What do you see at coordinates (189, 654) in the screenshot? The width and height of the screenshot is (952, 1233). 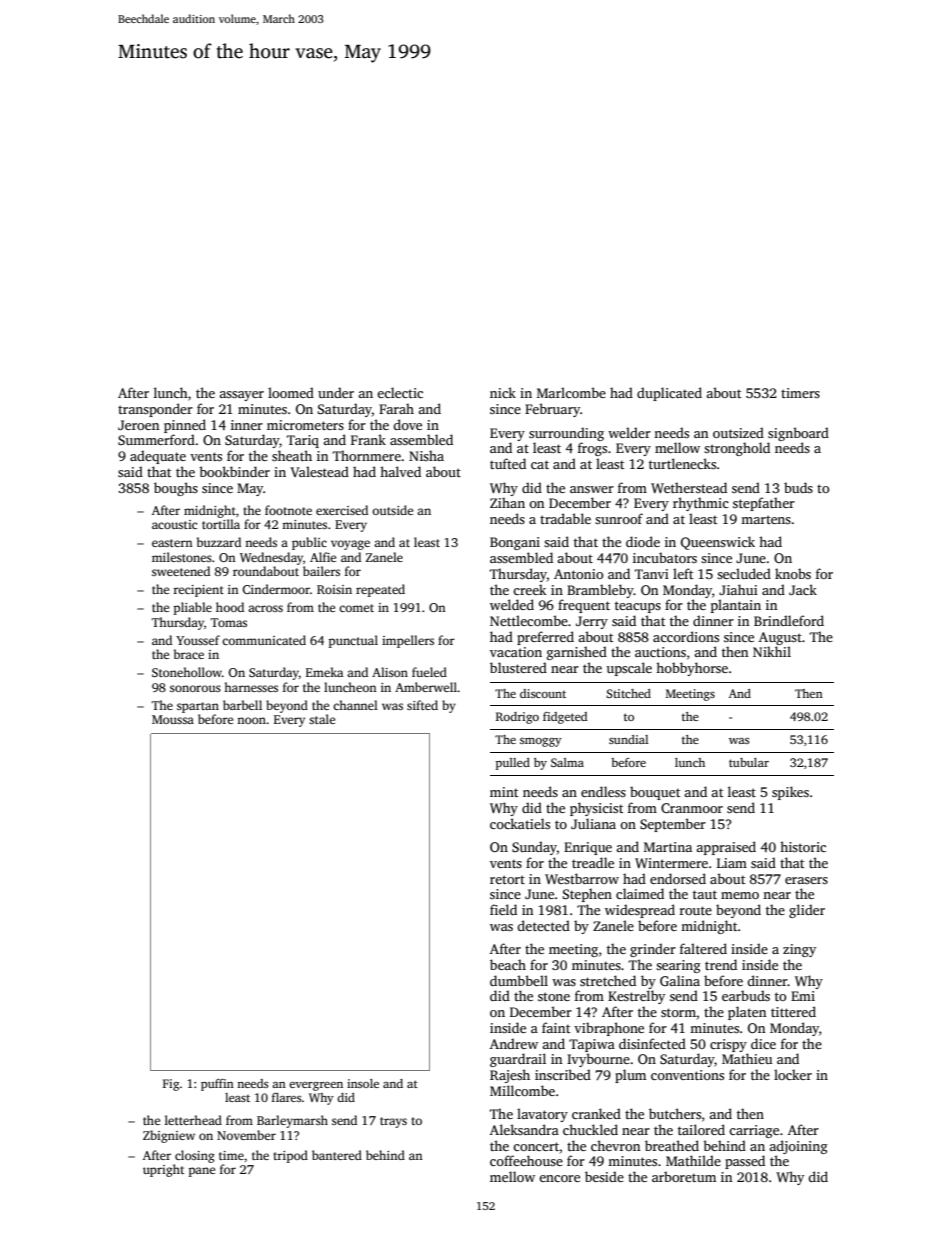 I see `brace` at bounding box center [189, 654].
